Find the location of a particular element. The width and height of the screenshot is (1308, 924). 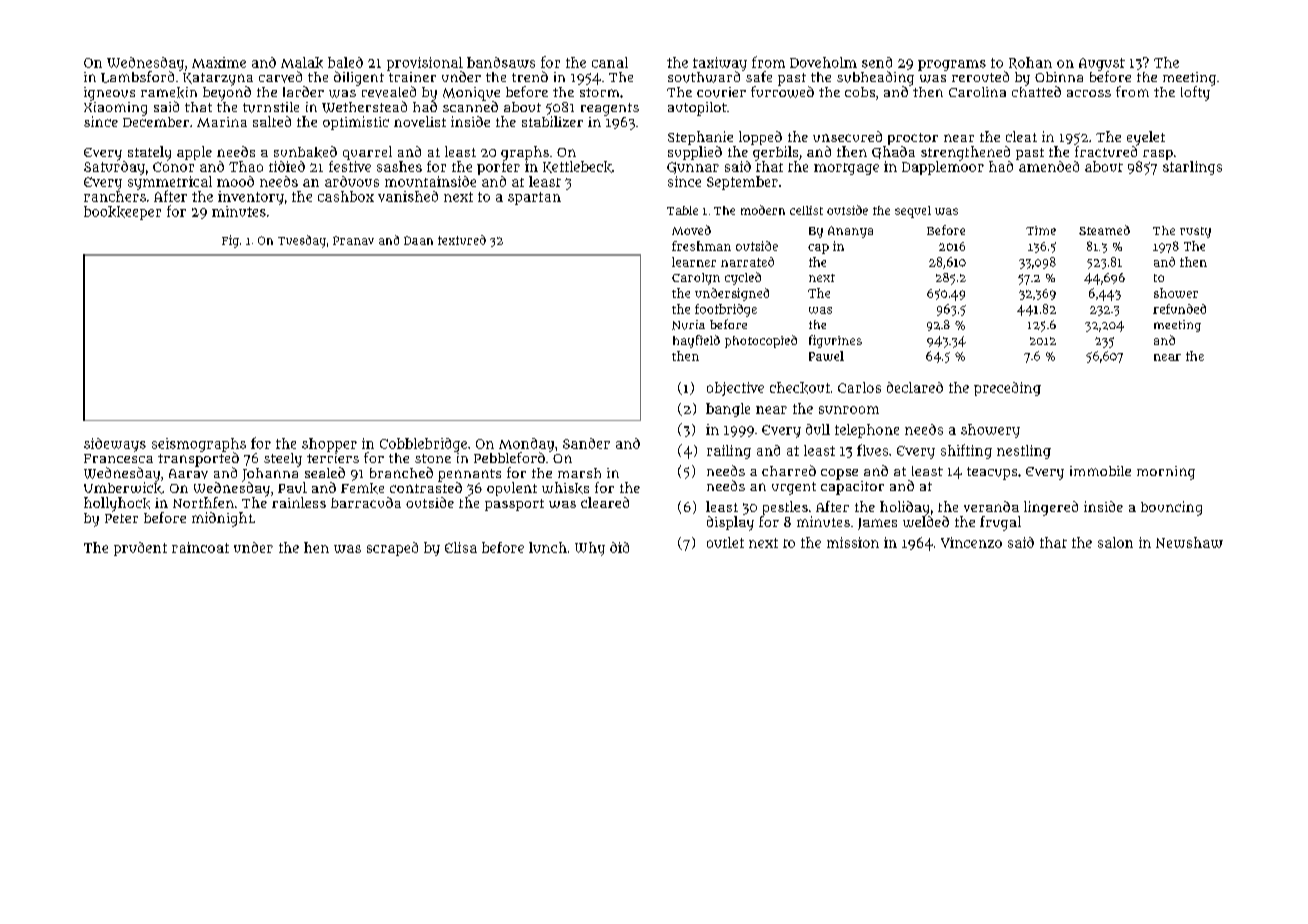

taxiway is located at coordinates (720, 64).
